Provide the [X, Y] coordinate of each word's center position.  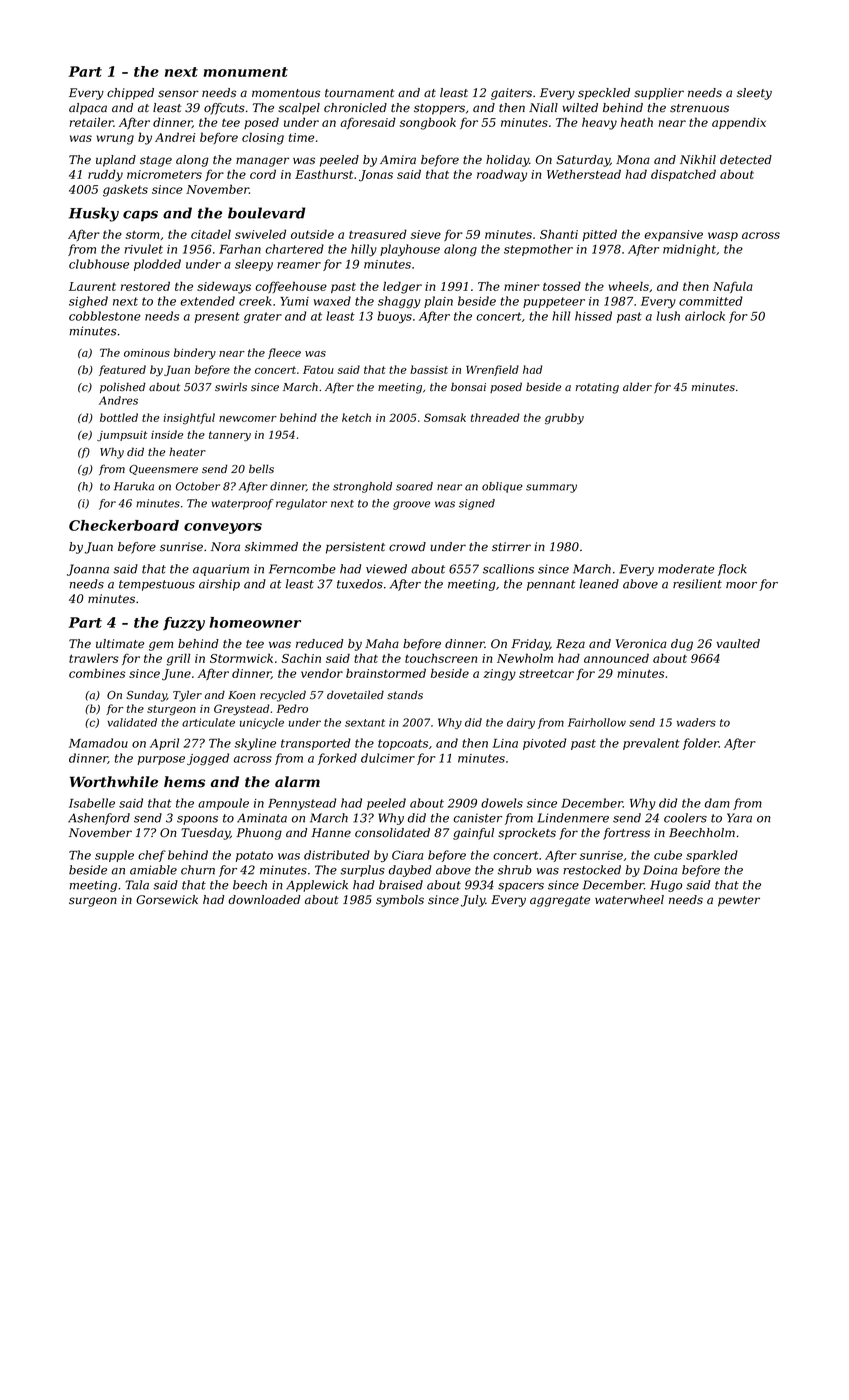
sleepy [254, 265]
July [473, 901]
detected [746, 160]
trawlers [94, 658]
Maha [382, 644]
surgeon [93, 902]
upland [116, 161]
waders [696, 722]
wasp [723, 236]
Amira [398, 159]
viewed [386, 569]
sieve [426, 234]
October [198, 486]
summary [551, 488]
